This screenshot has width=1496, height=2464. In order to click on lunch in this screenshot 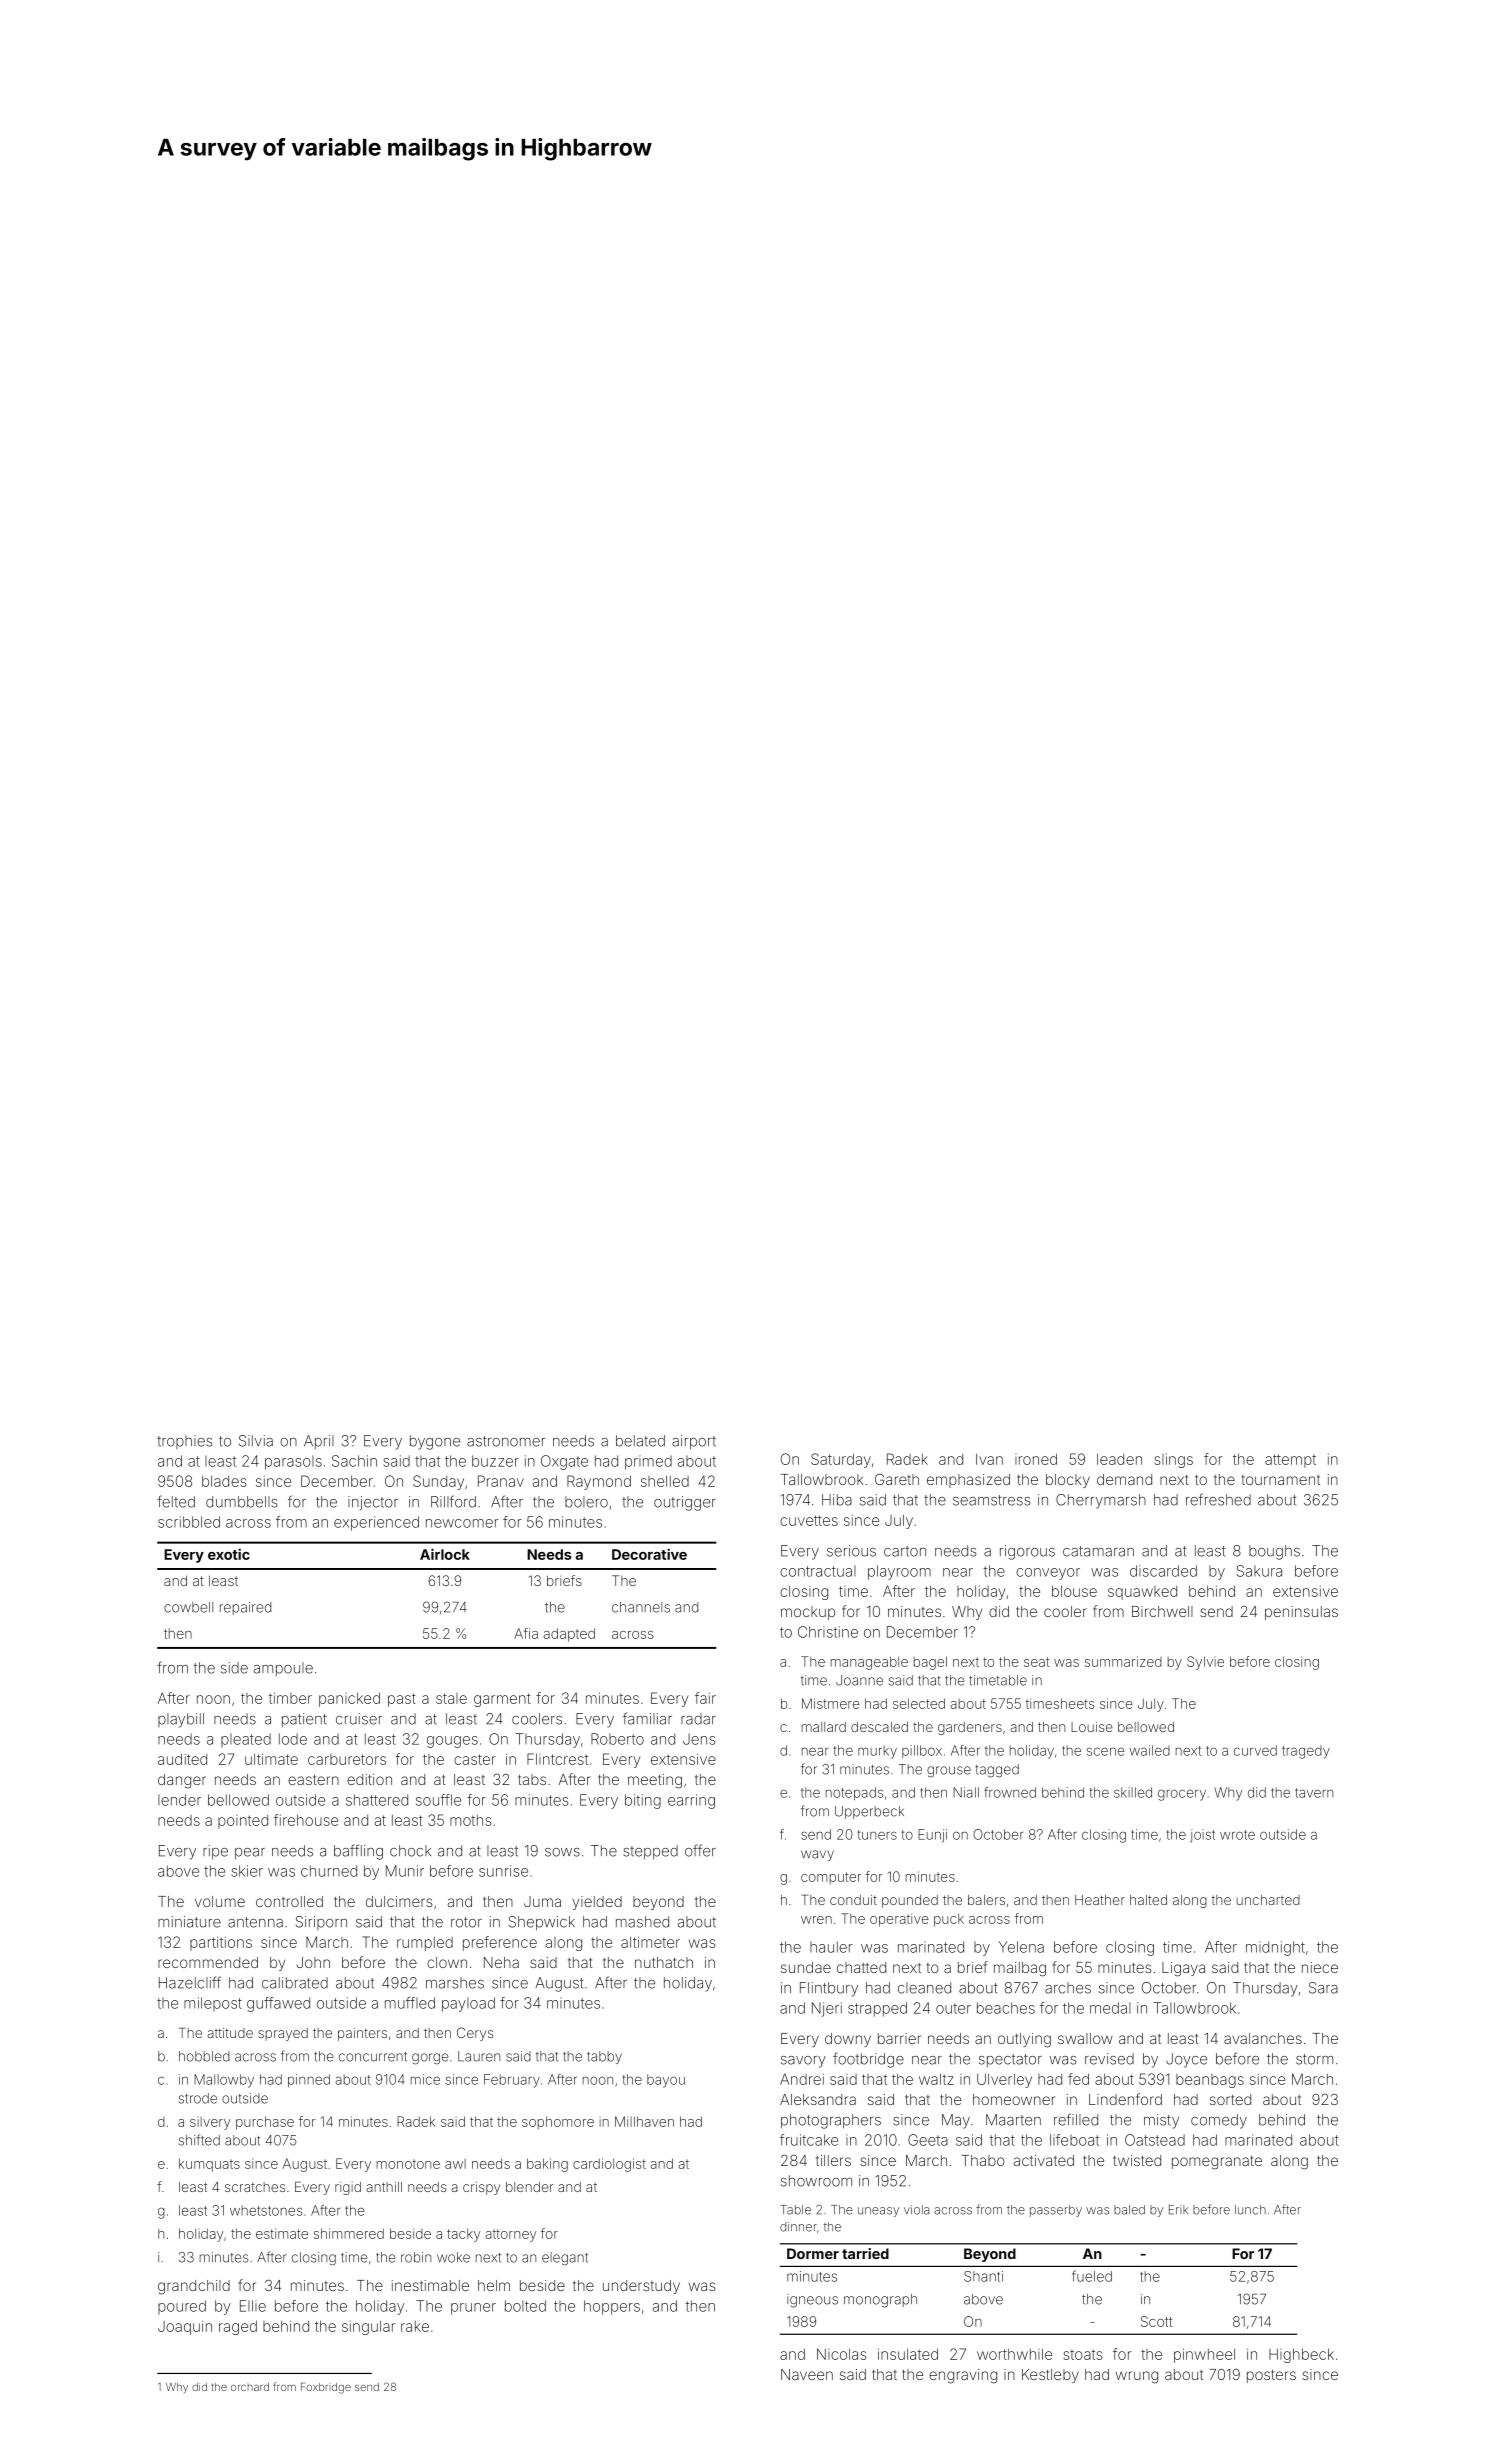, I will do `click(1250, 2210)`.
